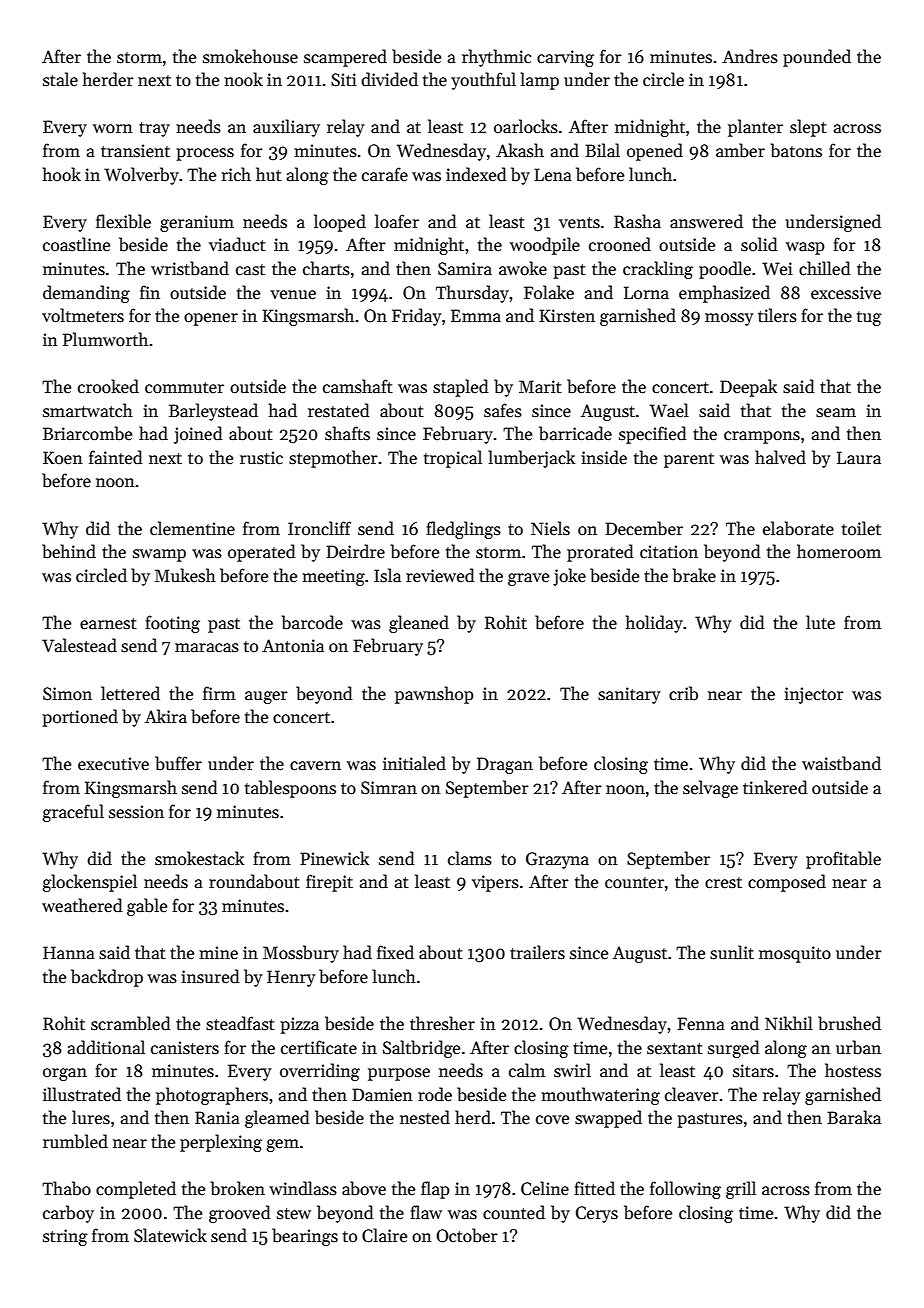 The height and width of the screenshot is (1308, 924). What do you see at coordinates (753, 1071) in the screenshot?
I see `sitars` at bounding box center [753, 1071].
